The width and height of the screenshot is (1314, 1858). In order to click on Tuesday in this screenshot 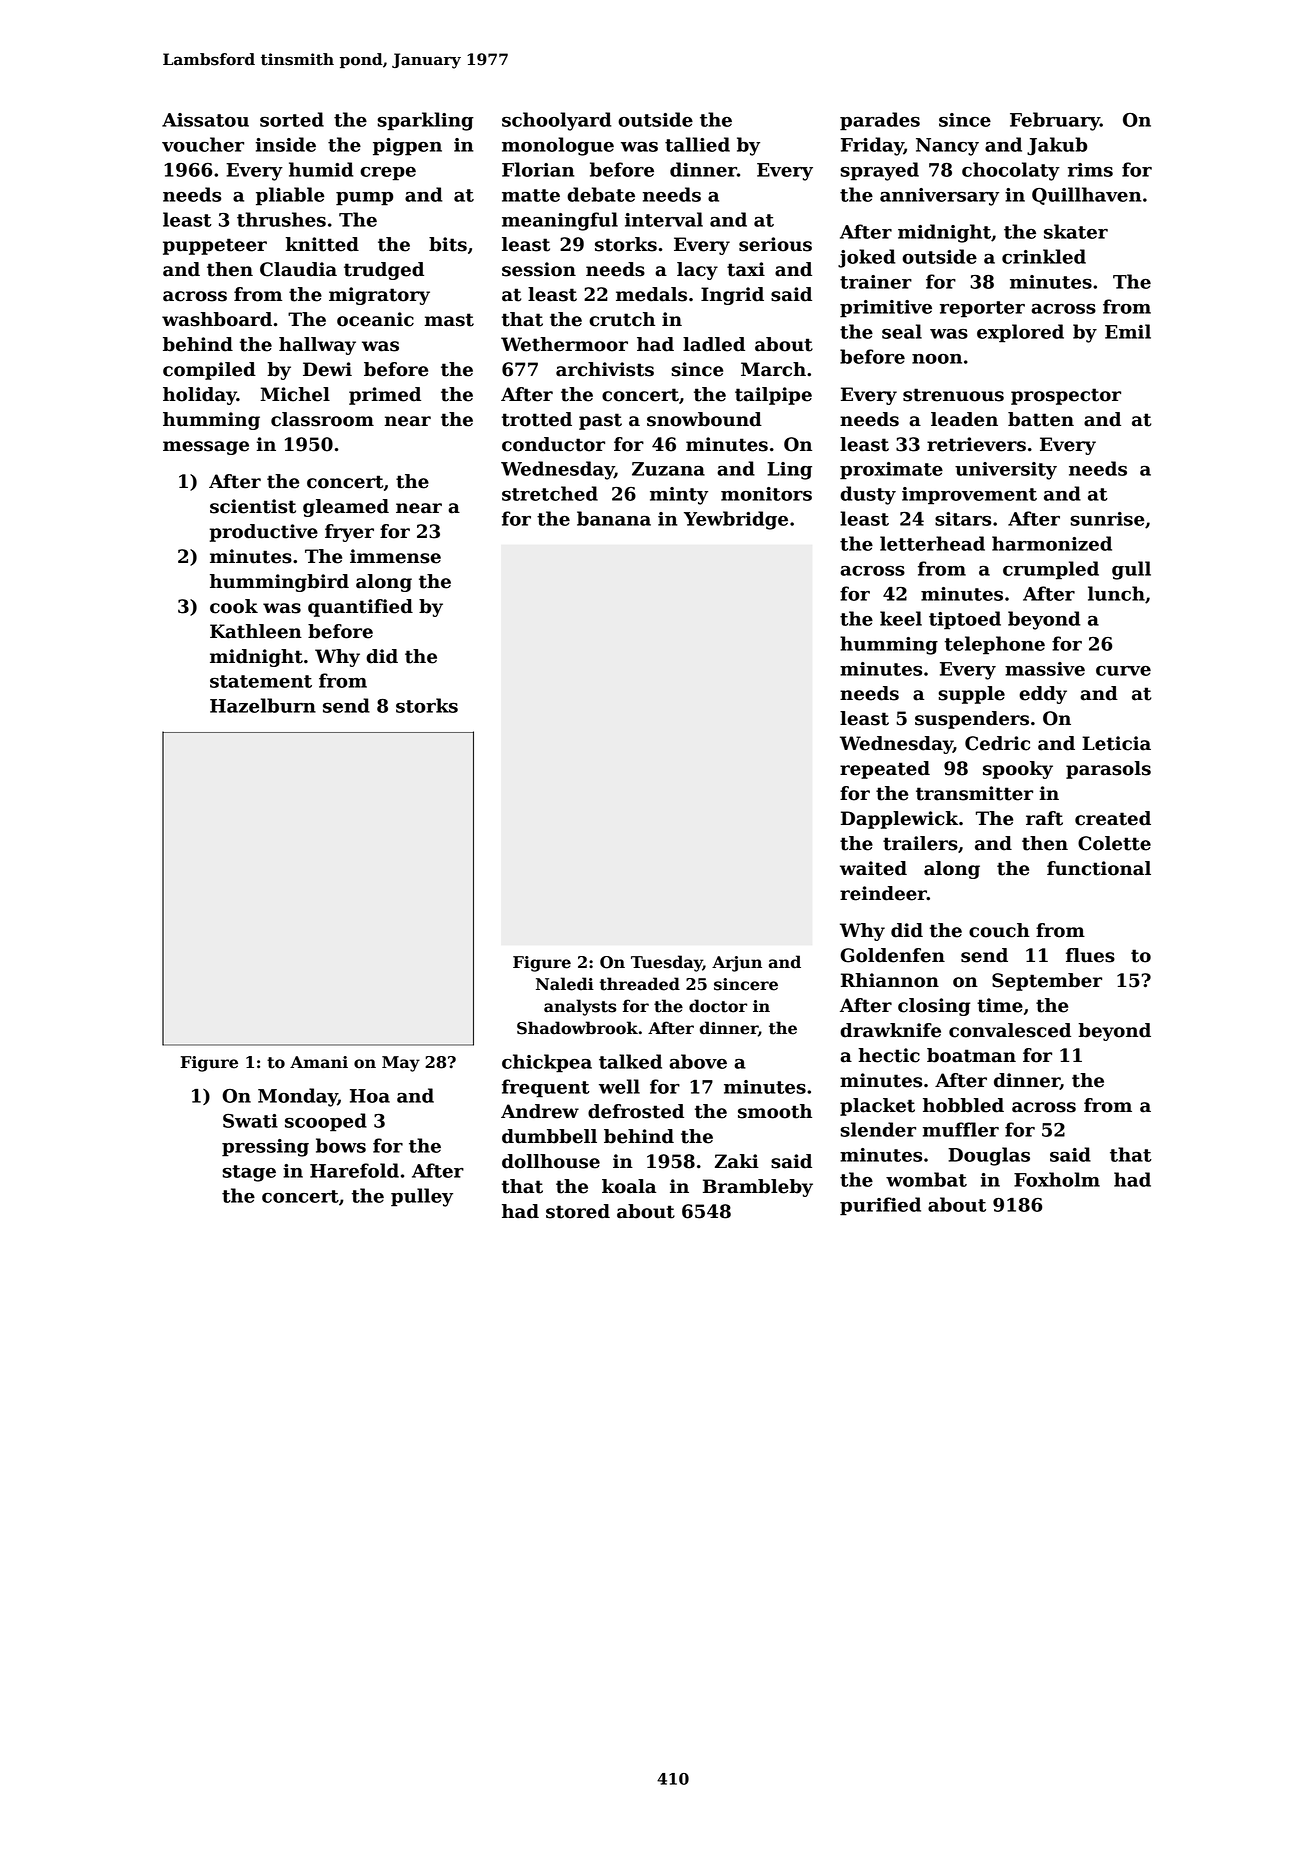, I will do `click(667, 963)`.
